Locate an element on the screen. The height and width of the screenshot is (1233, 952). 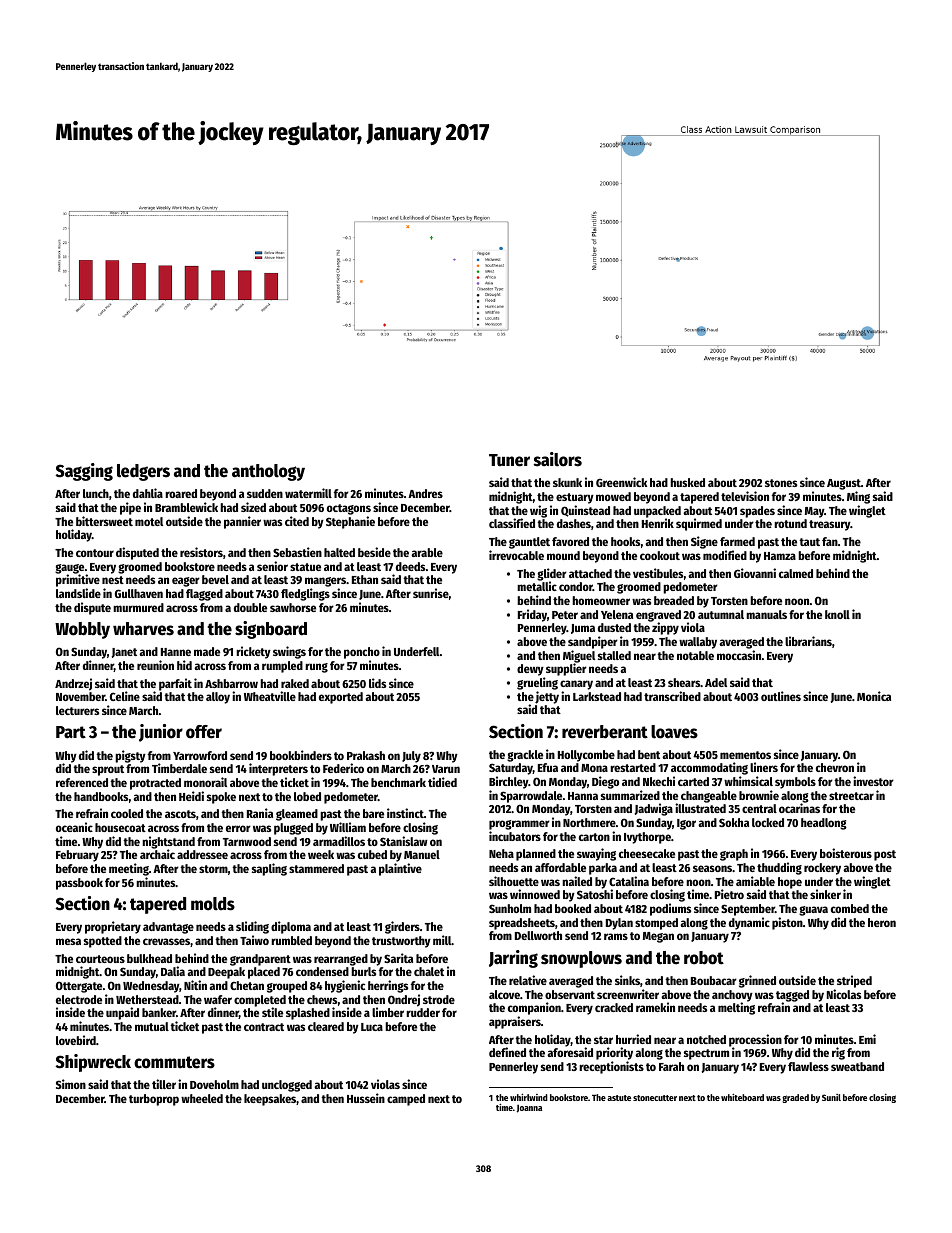
Sagging is located at coordinates (84, 472).
